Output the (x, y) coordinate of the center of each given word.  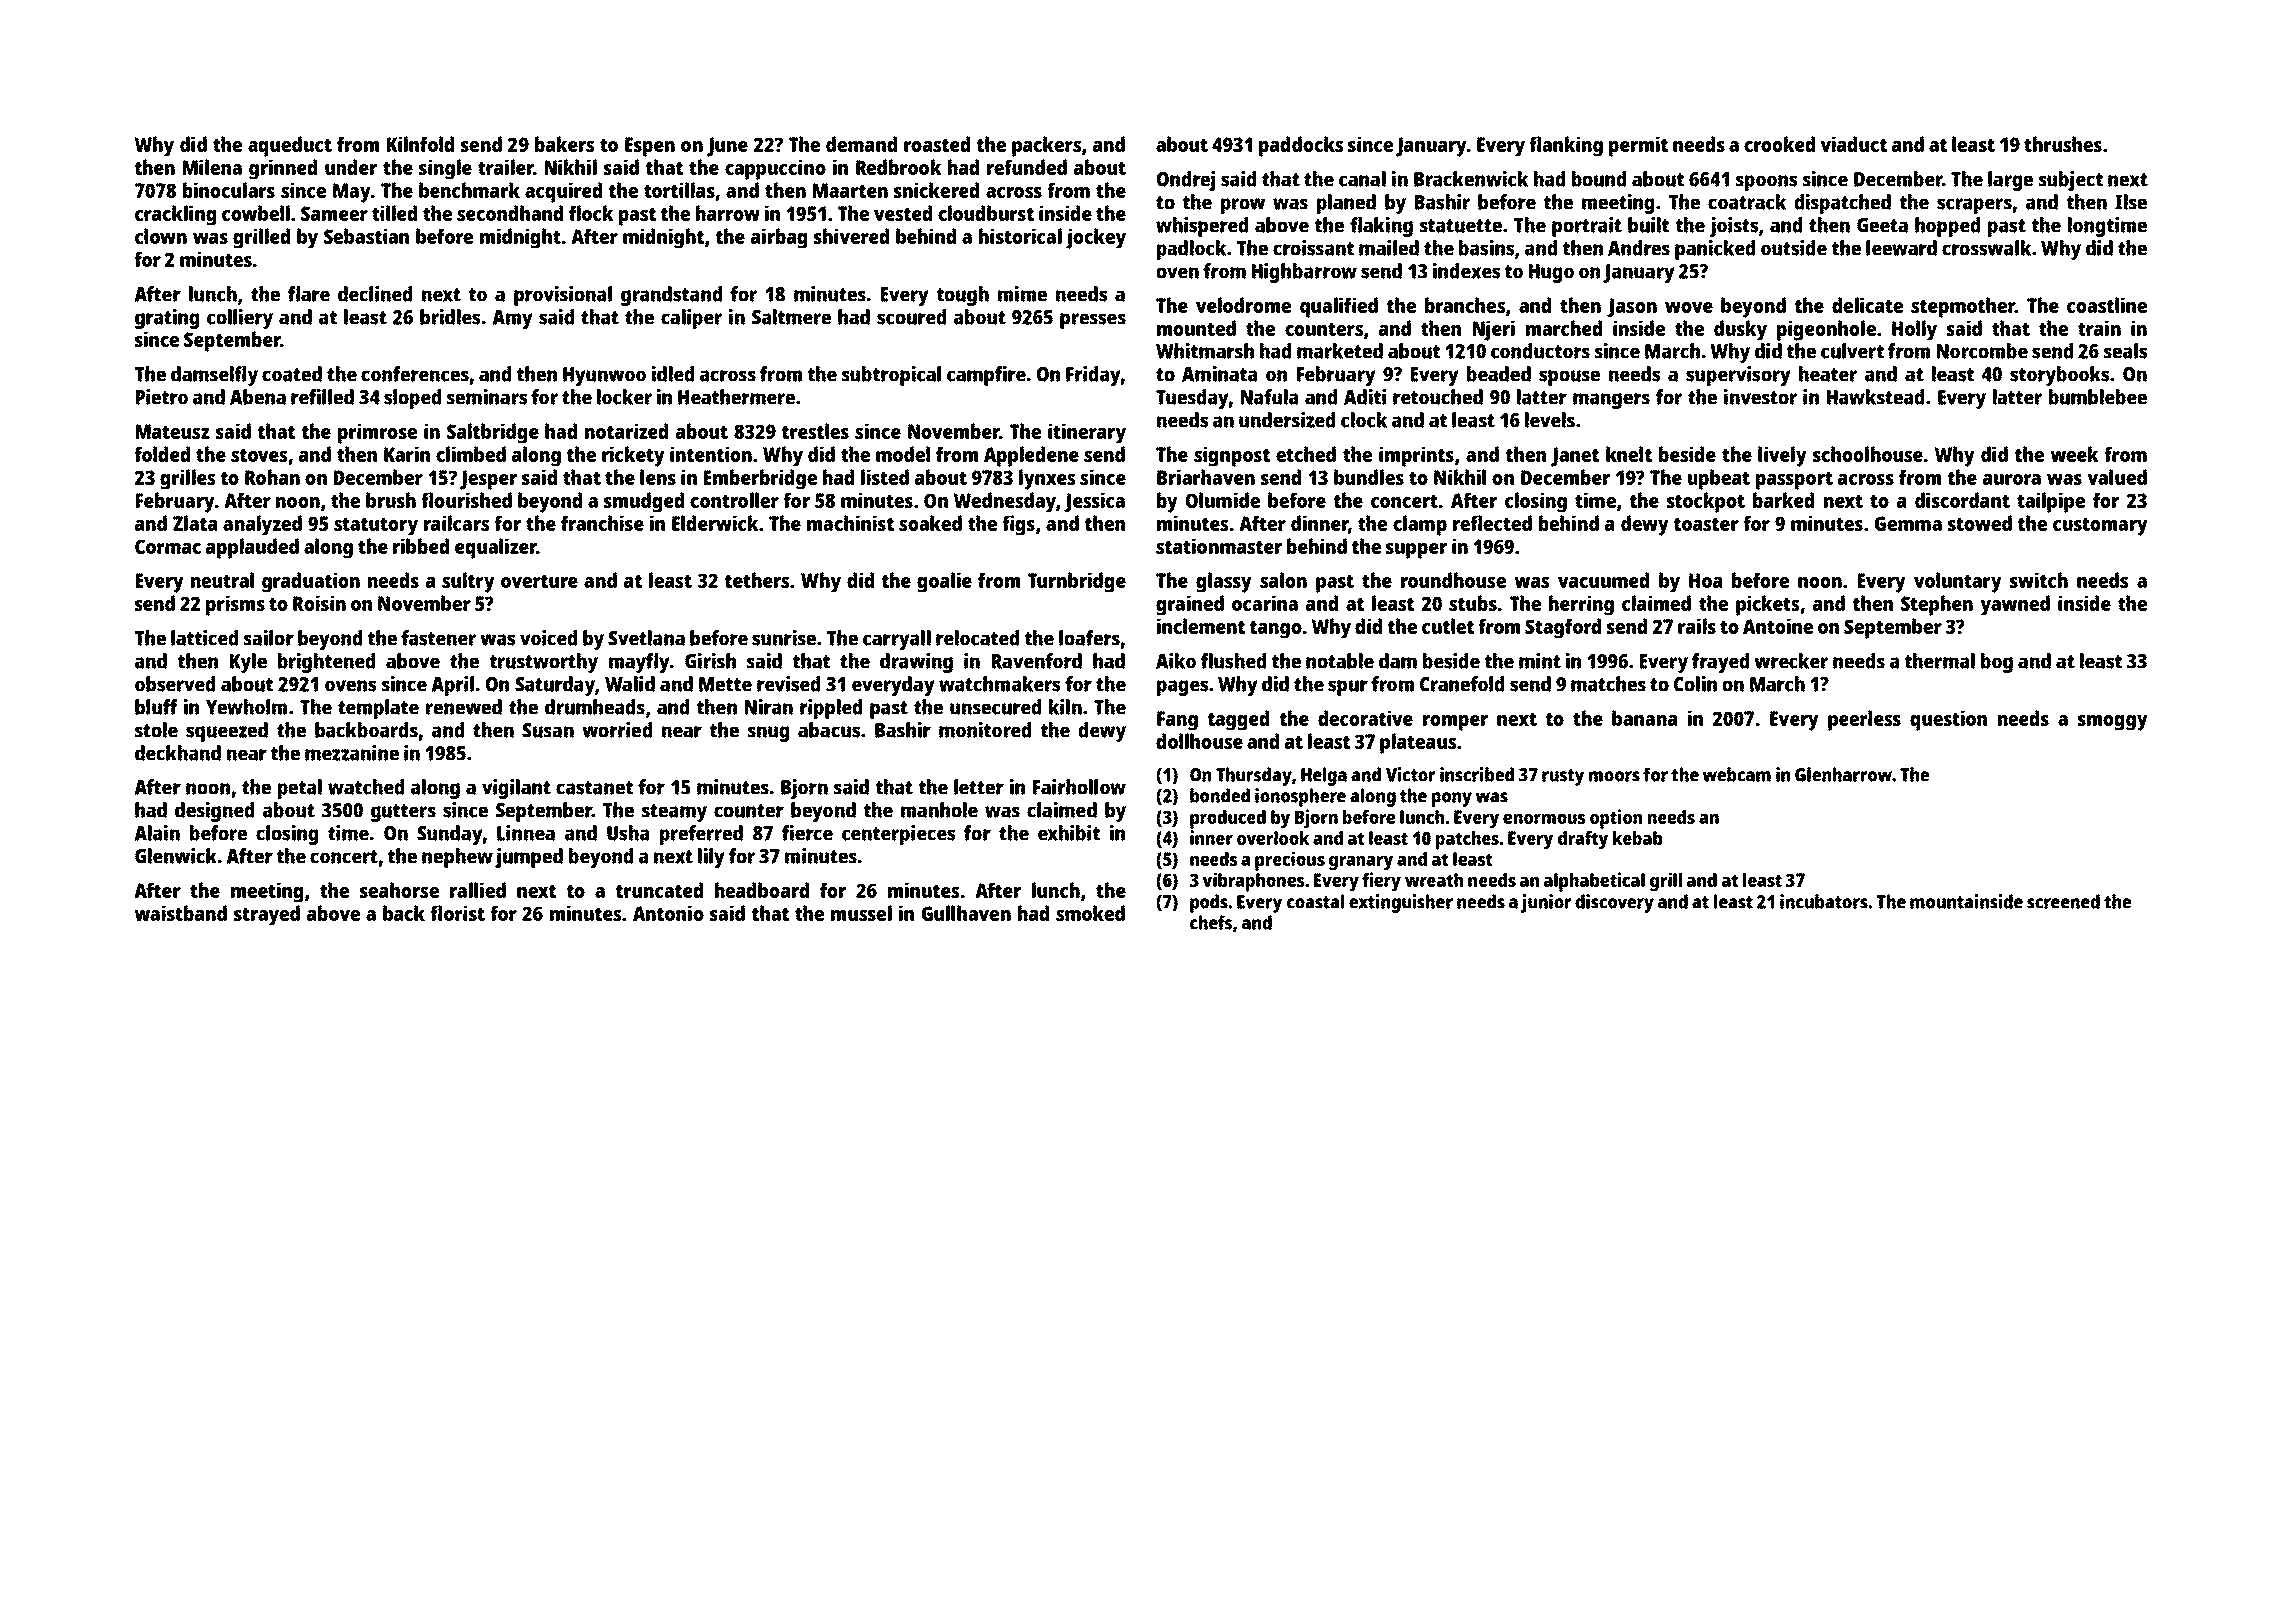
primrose (377, 433)
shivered (851, 236)
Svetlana (646, 638)
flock (591, 213)
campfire (986, 376)
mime (1022, 294)
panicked (1715, 250)
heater (1828, 374)
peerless (1864, 720)
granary (1361, 863)
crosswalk (1986, 248)
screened (2063, 901)
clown (161, 236)
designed (214, 812)
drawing (916, 663)
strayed (267, 915)
